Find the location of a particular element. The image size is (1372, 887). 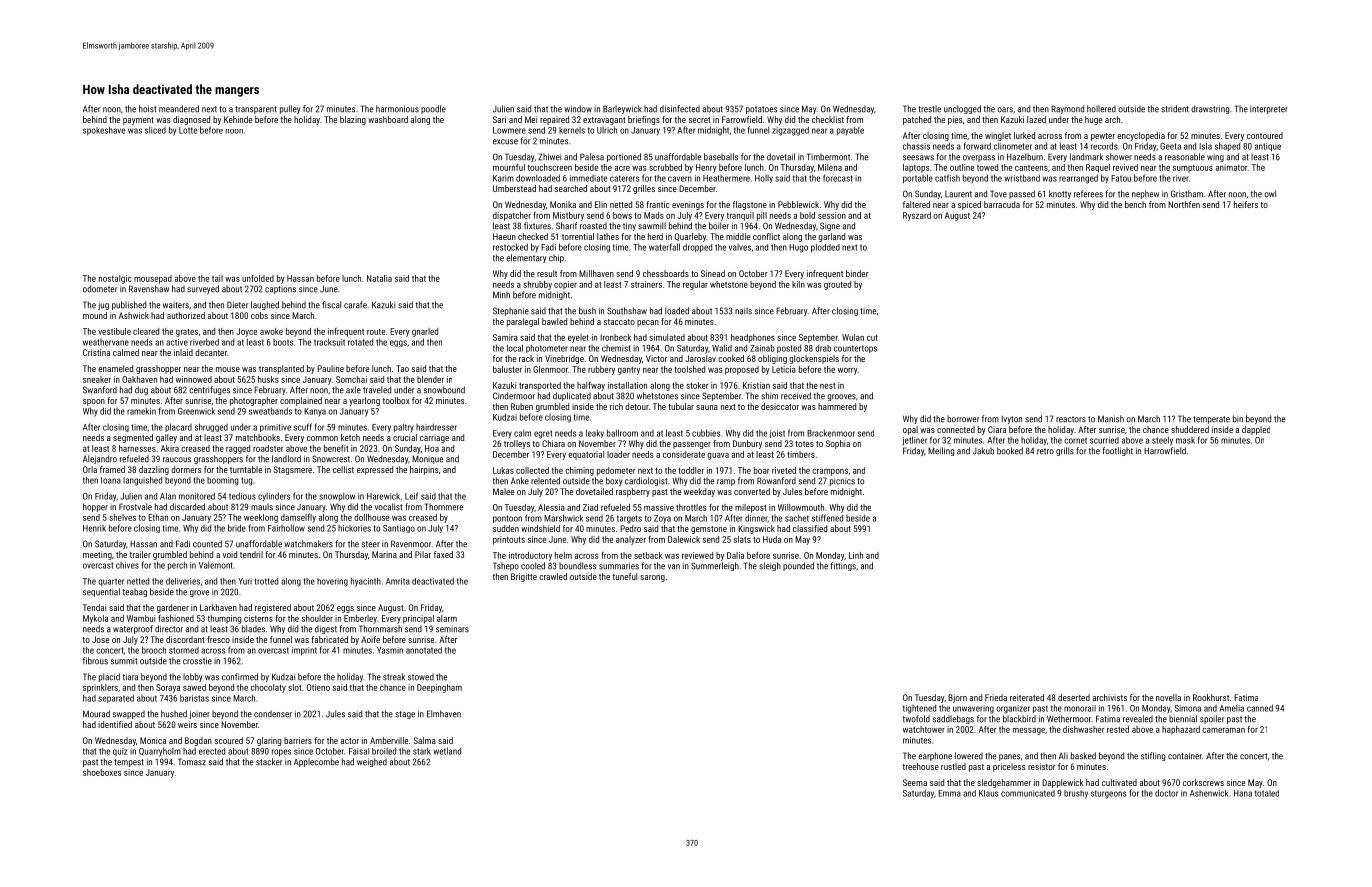

Rookhurst is located at coordinates (1211, 697).
